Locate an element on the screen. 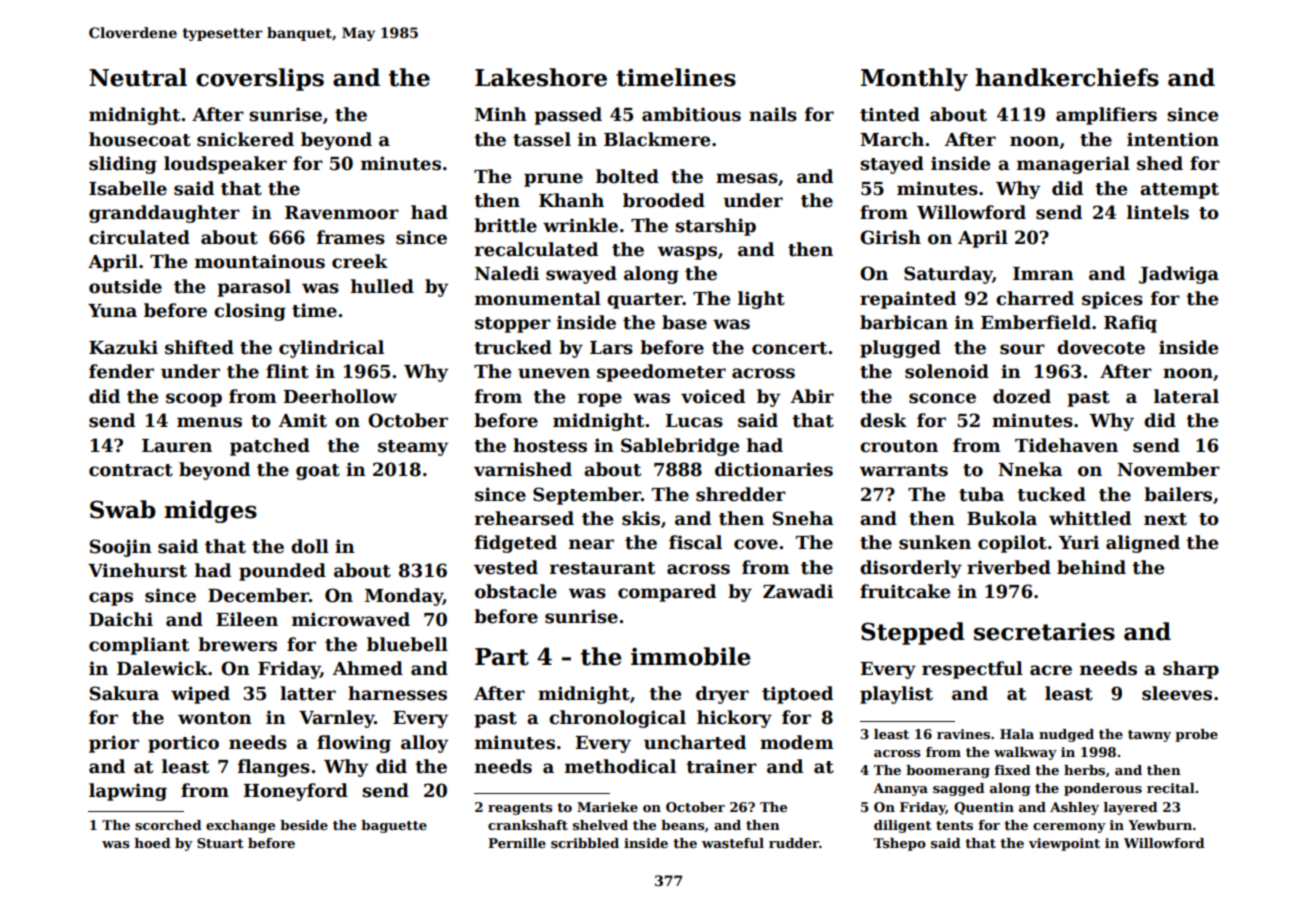 The width and height of the screenshot is (1308, 924). handkerchiefs is located at coordinates (1067, 77).
